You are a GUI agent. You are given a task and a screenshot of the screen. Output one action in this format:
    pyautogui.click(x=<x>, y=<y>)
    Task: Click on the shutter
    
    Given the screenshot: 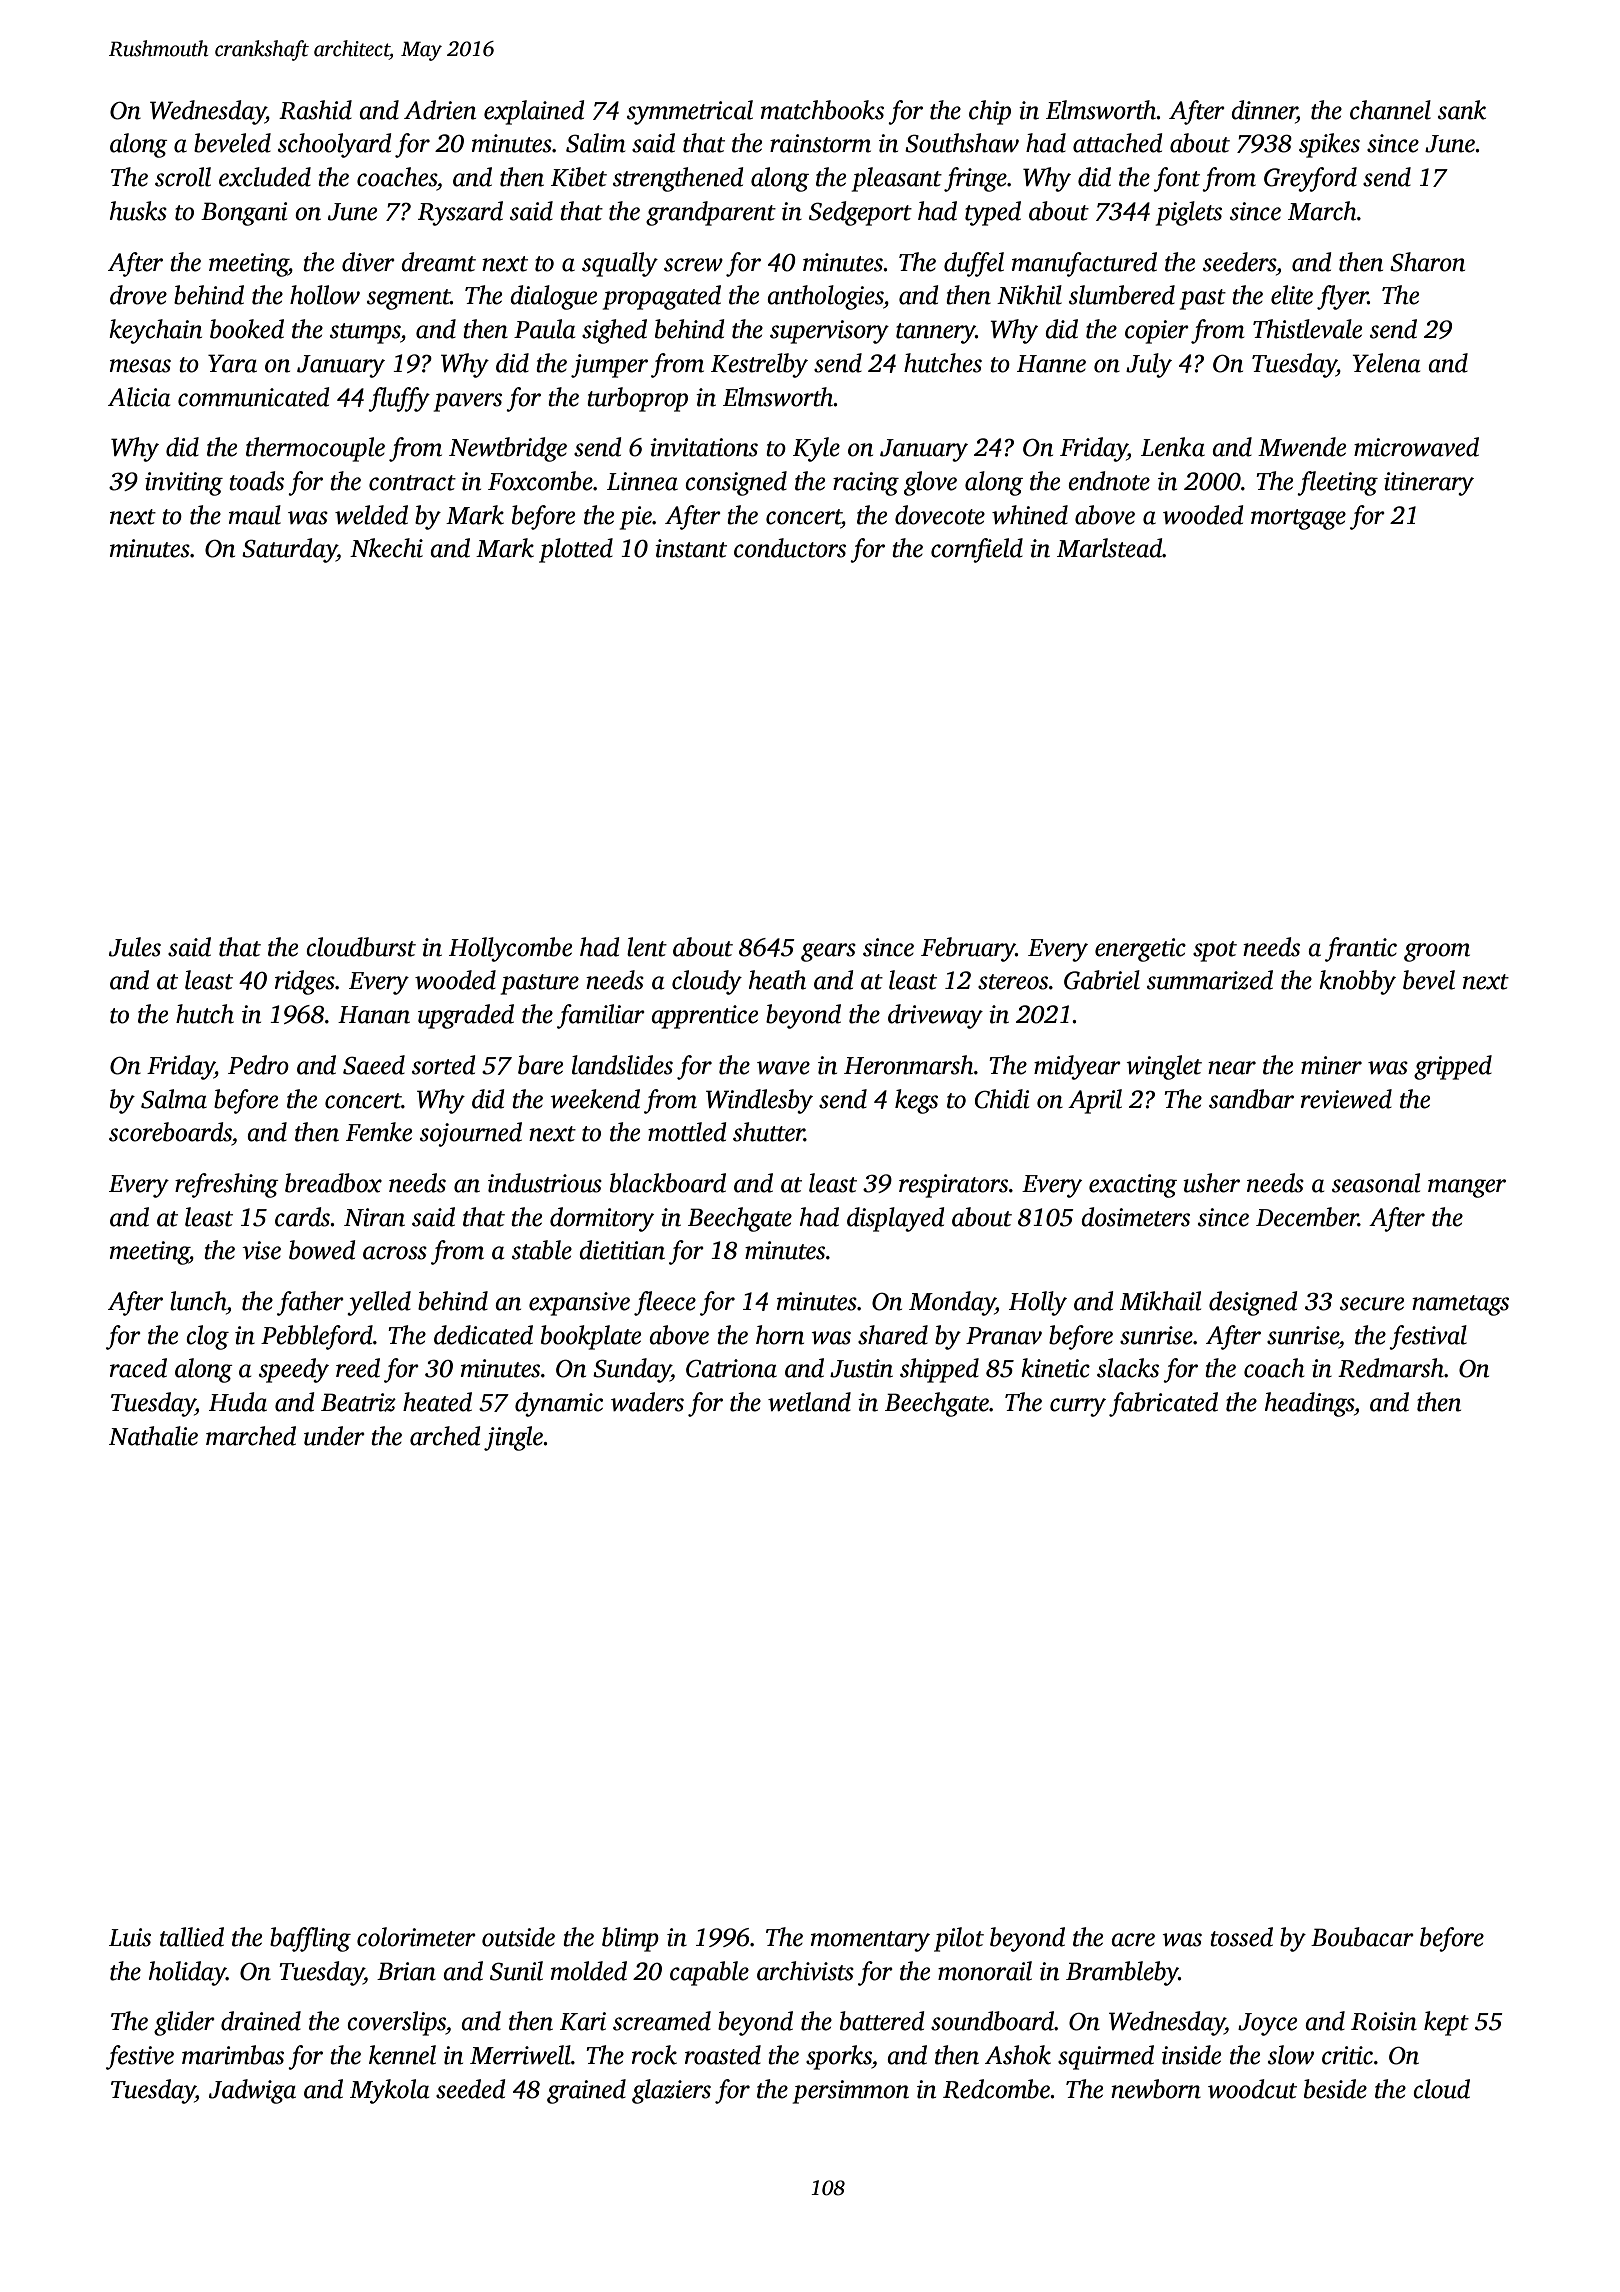 What is the action you would take?
    pyautogui.click(x=769, y=1132)
